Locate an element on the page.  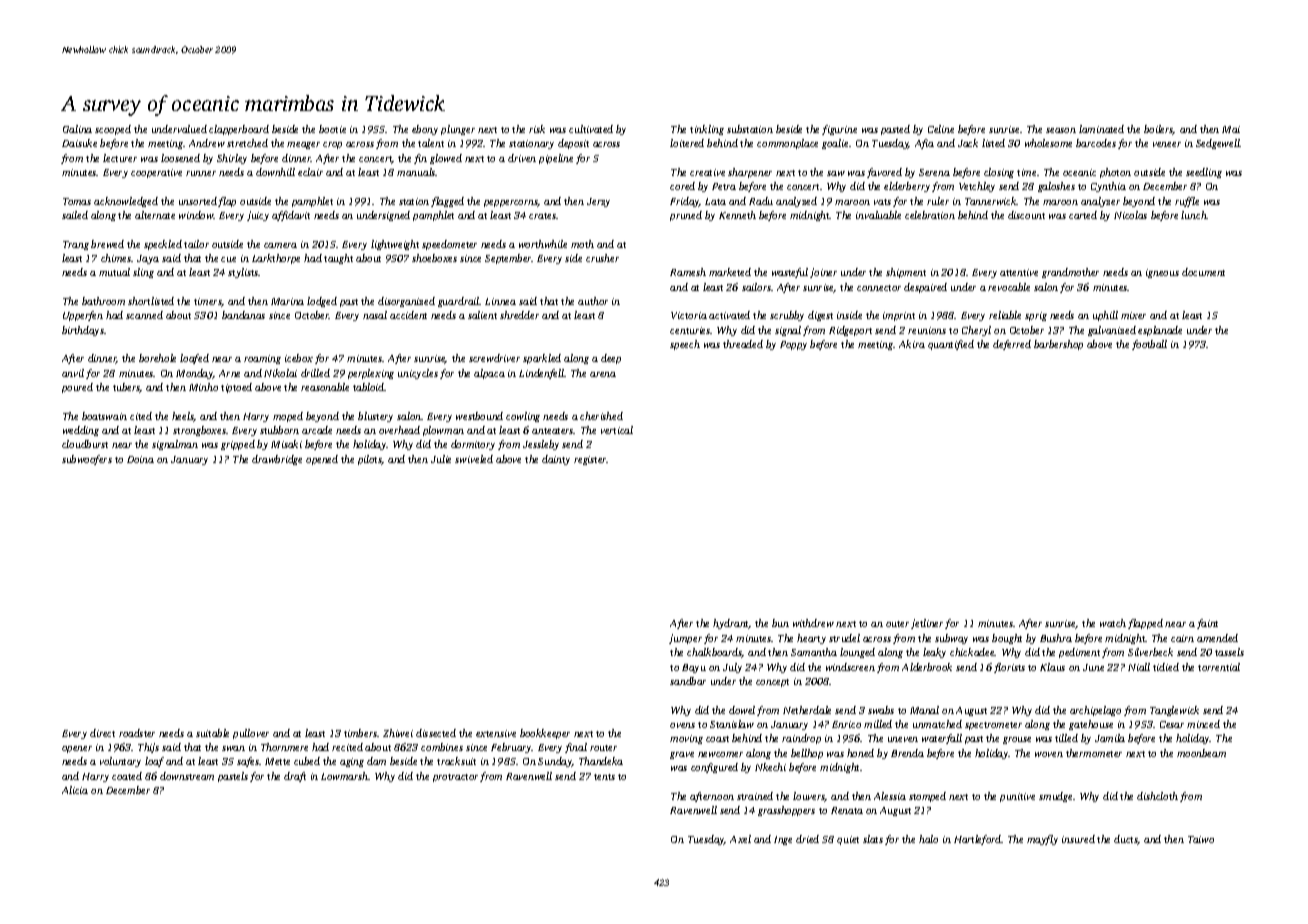
arcade is located at coordinates (317, 430).
